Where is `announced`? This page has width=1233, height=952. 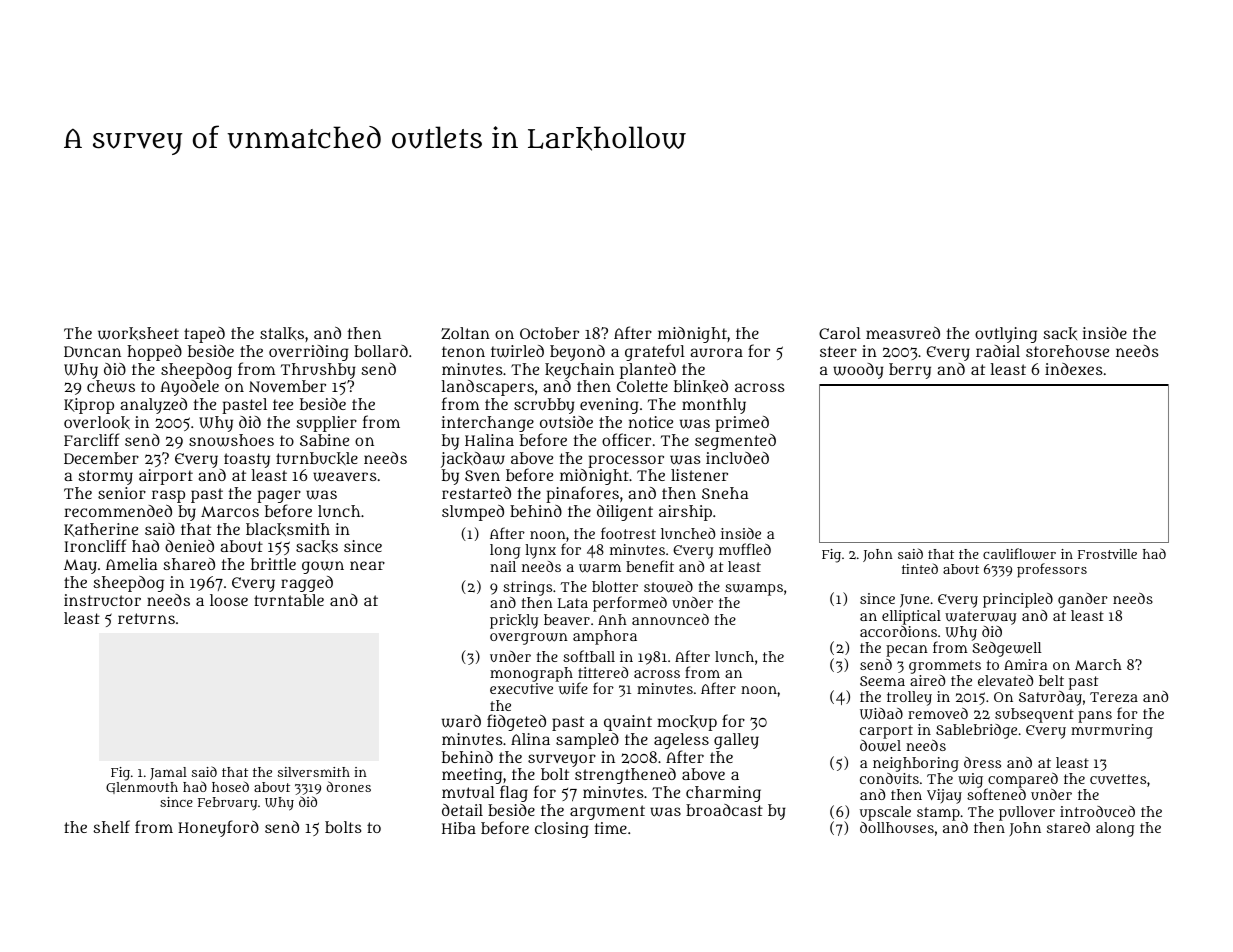
announced is located at coordinates (670, 619).
